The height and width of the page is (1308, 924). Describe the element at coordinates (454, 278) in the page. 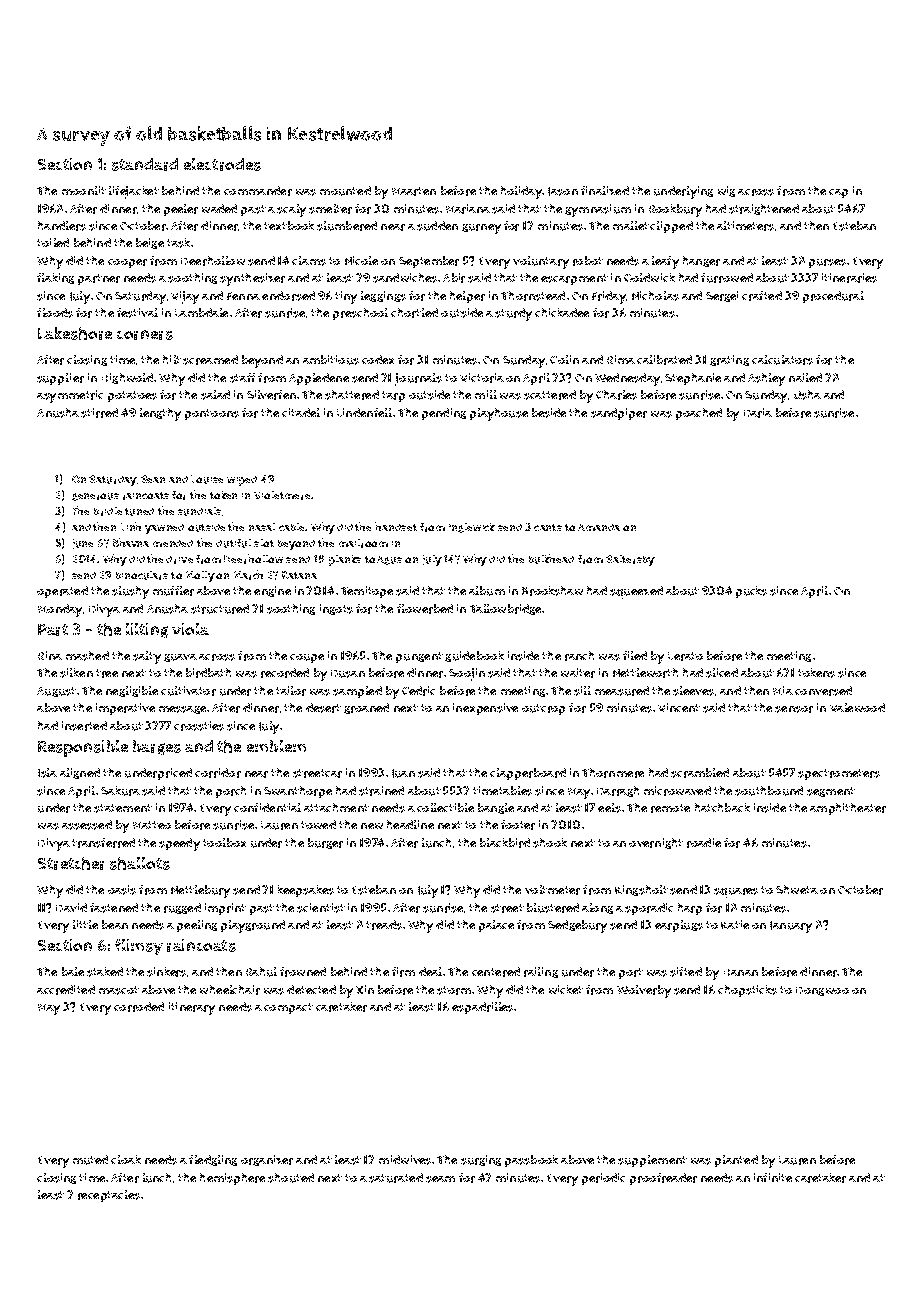

I see `Abir` at that location.
